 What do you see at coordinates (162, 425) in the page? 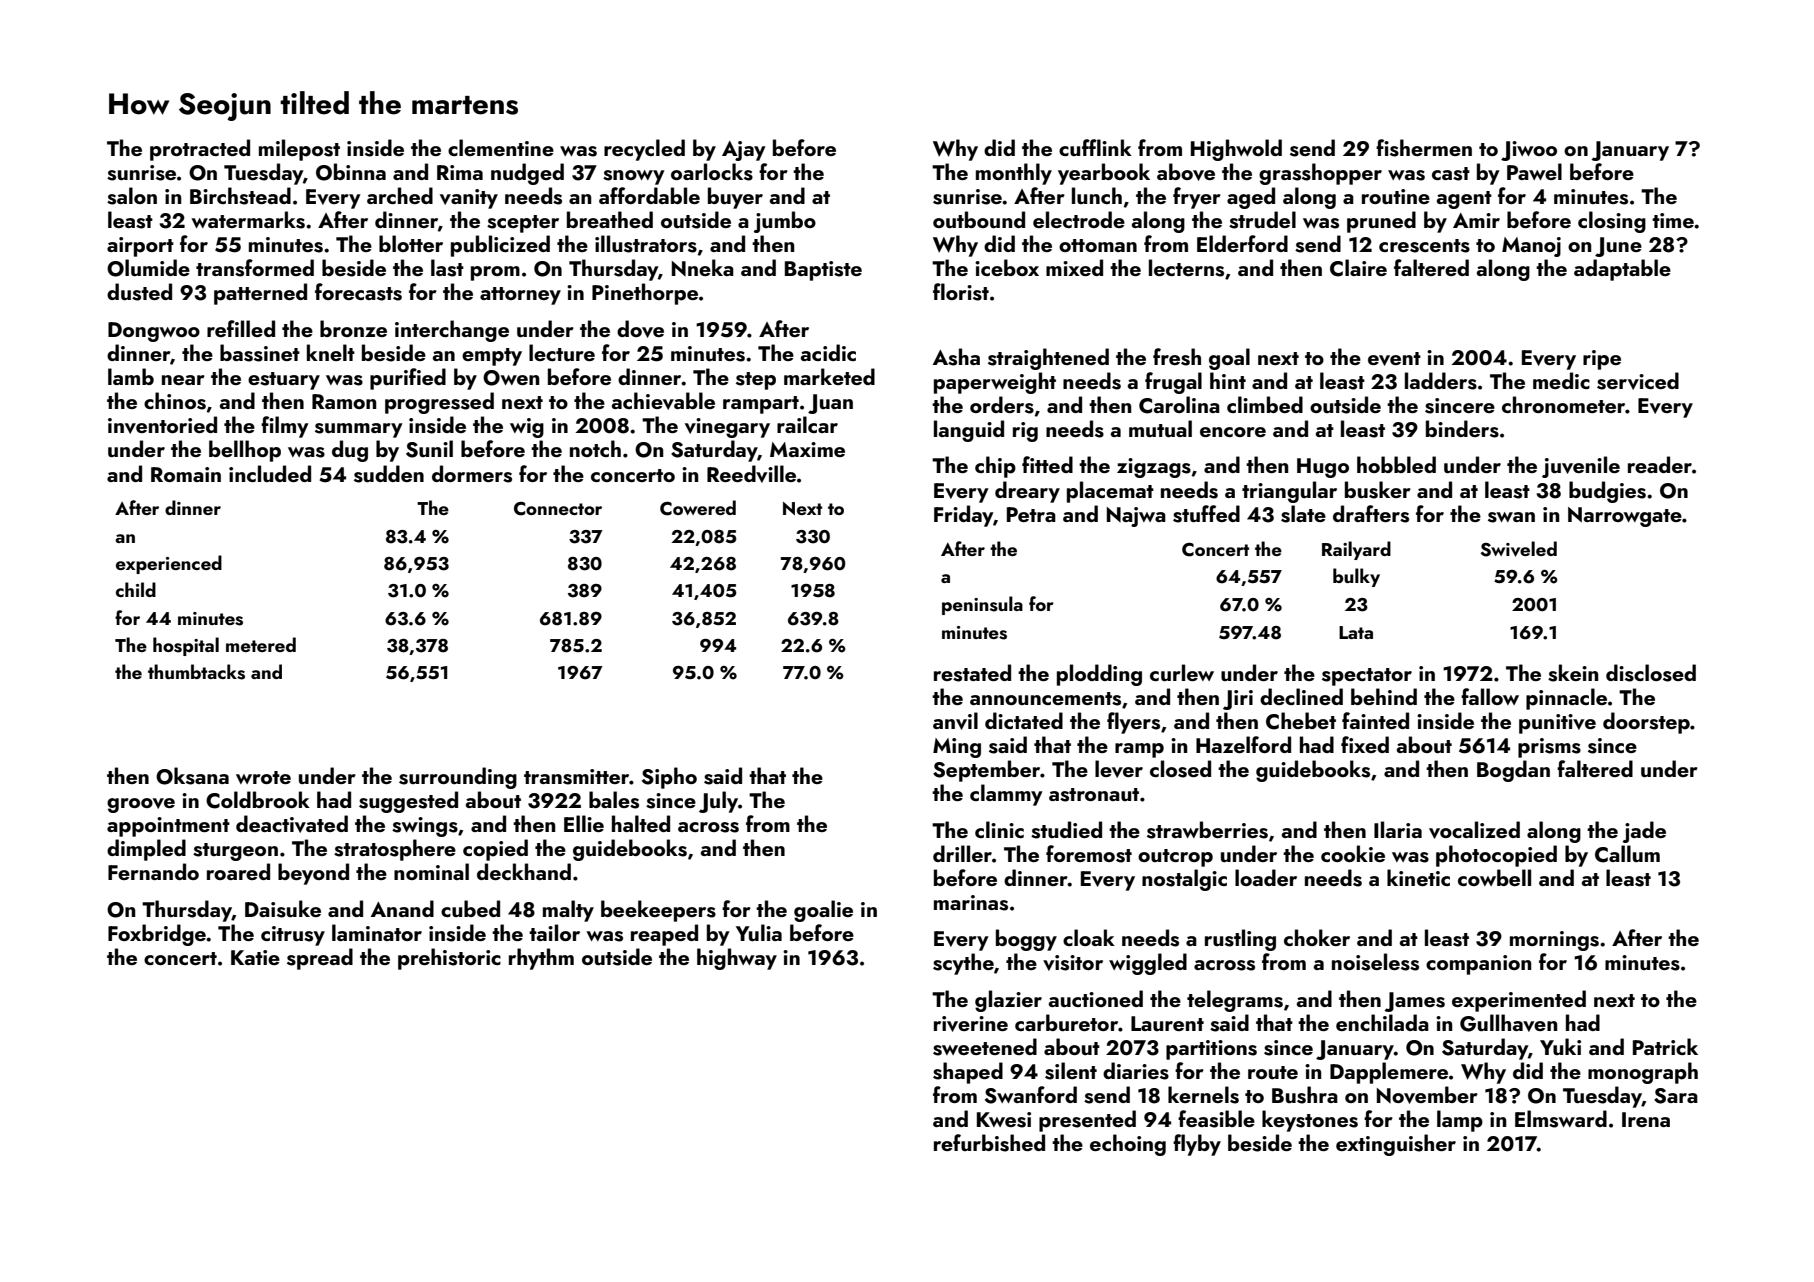
I see `inventoried` at bounding box center [162, 425].
